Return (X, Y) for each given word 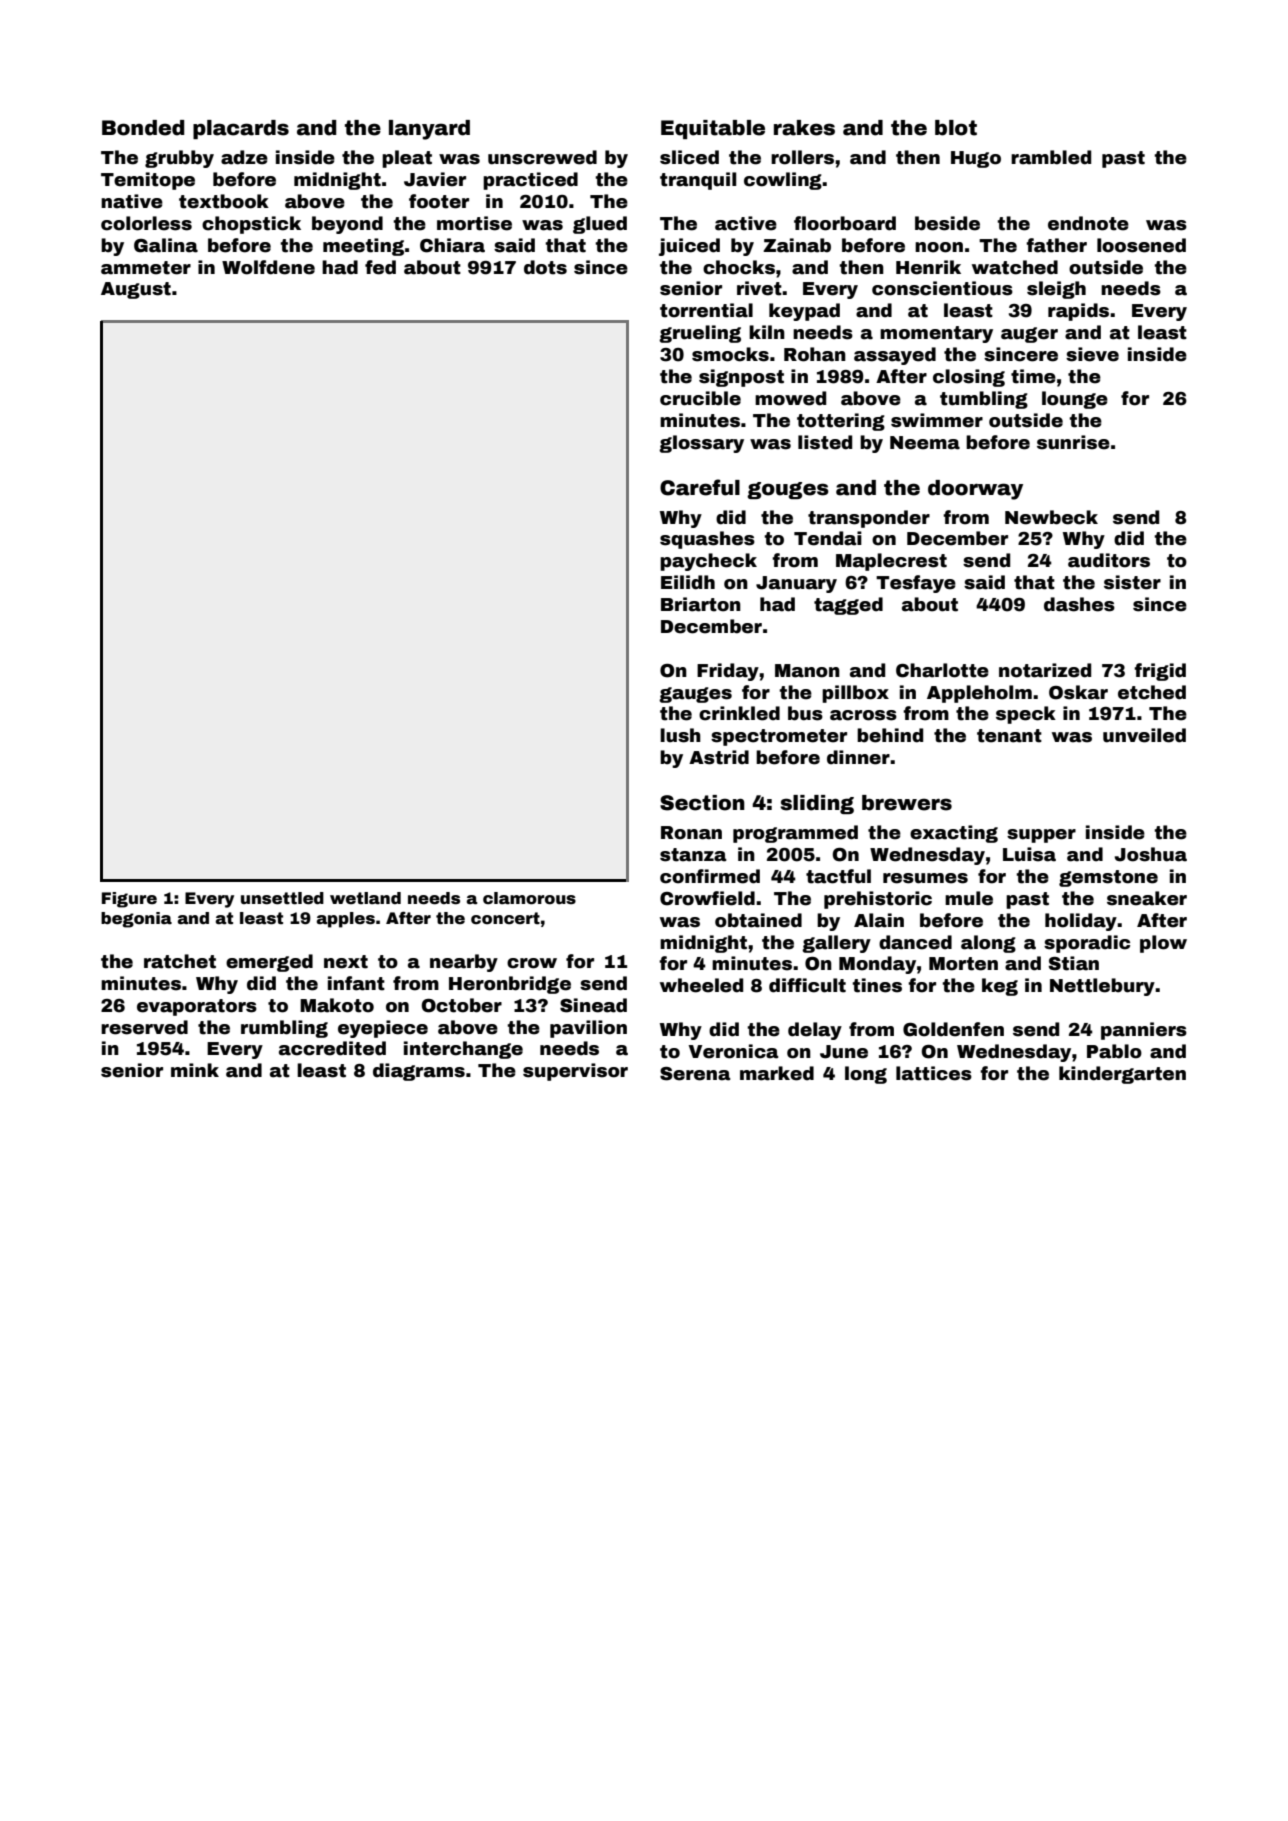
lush (680, 735)
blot (956, 128)
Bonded (143, 128)
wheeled (701, 985)
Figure (129, 900)
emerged (269, 963)
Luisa (1029, 854)
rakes (804, 128)
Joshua (1150, 854)
